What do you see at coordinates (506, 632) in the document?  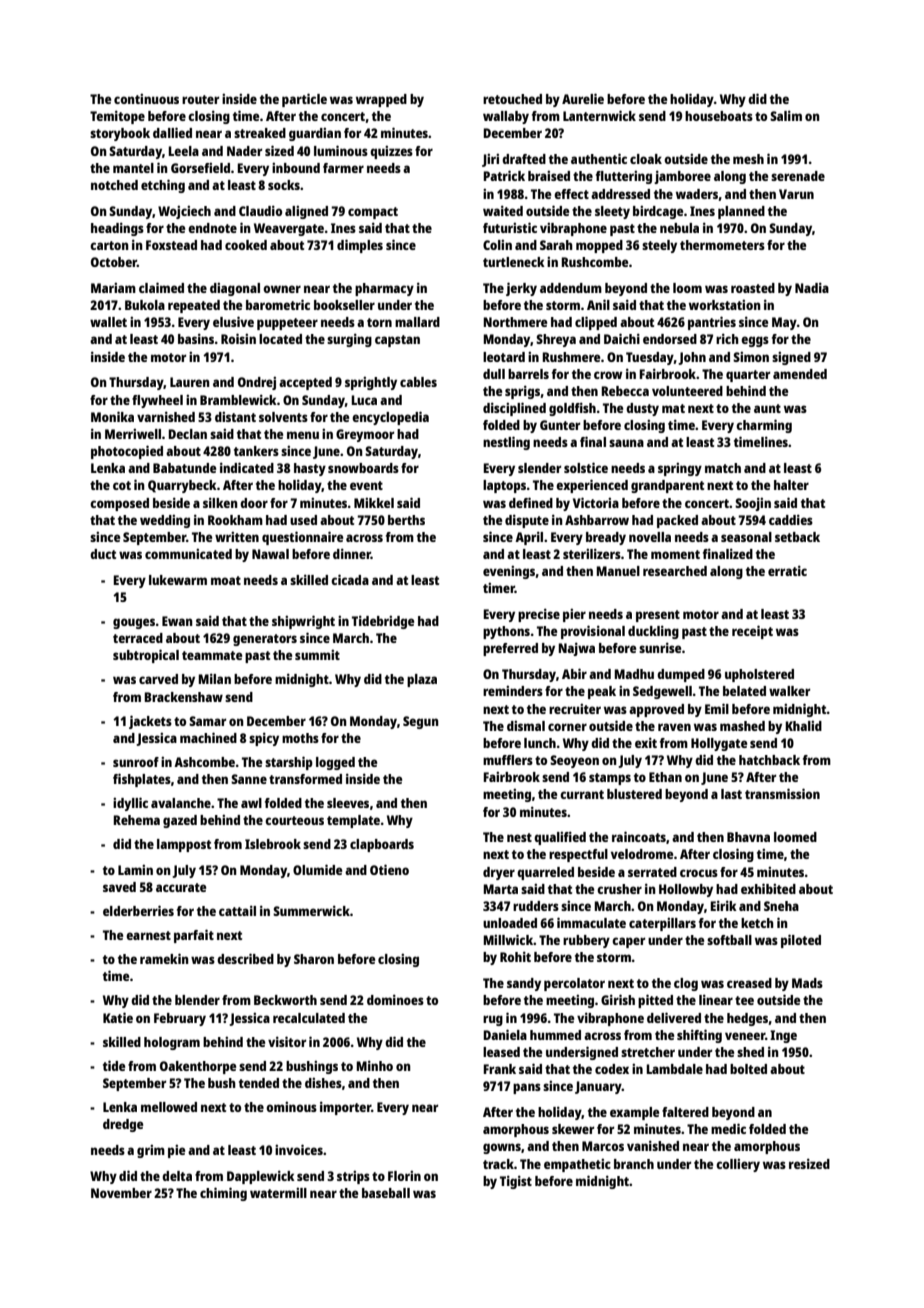 I see `pythons` at bounding box center [506, 632].
